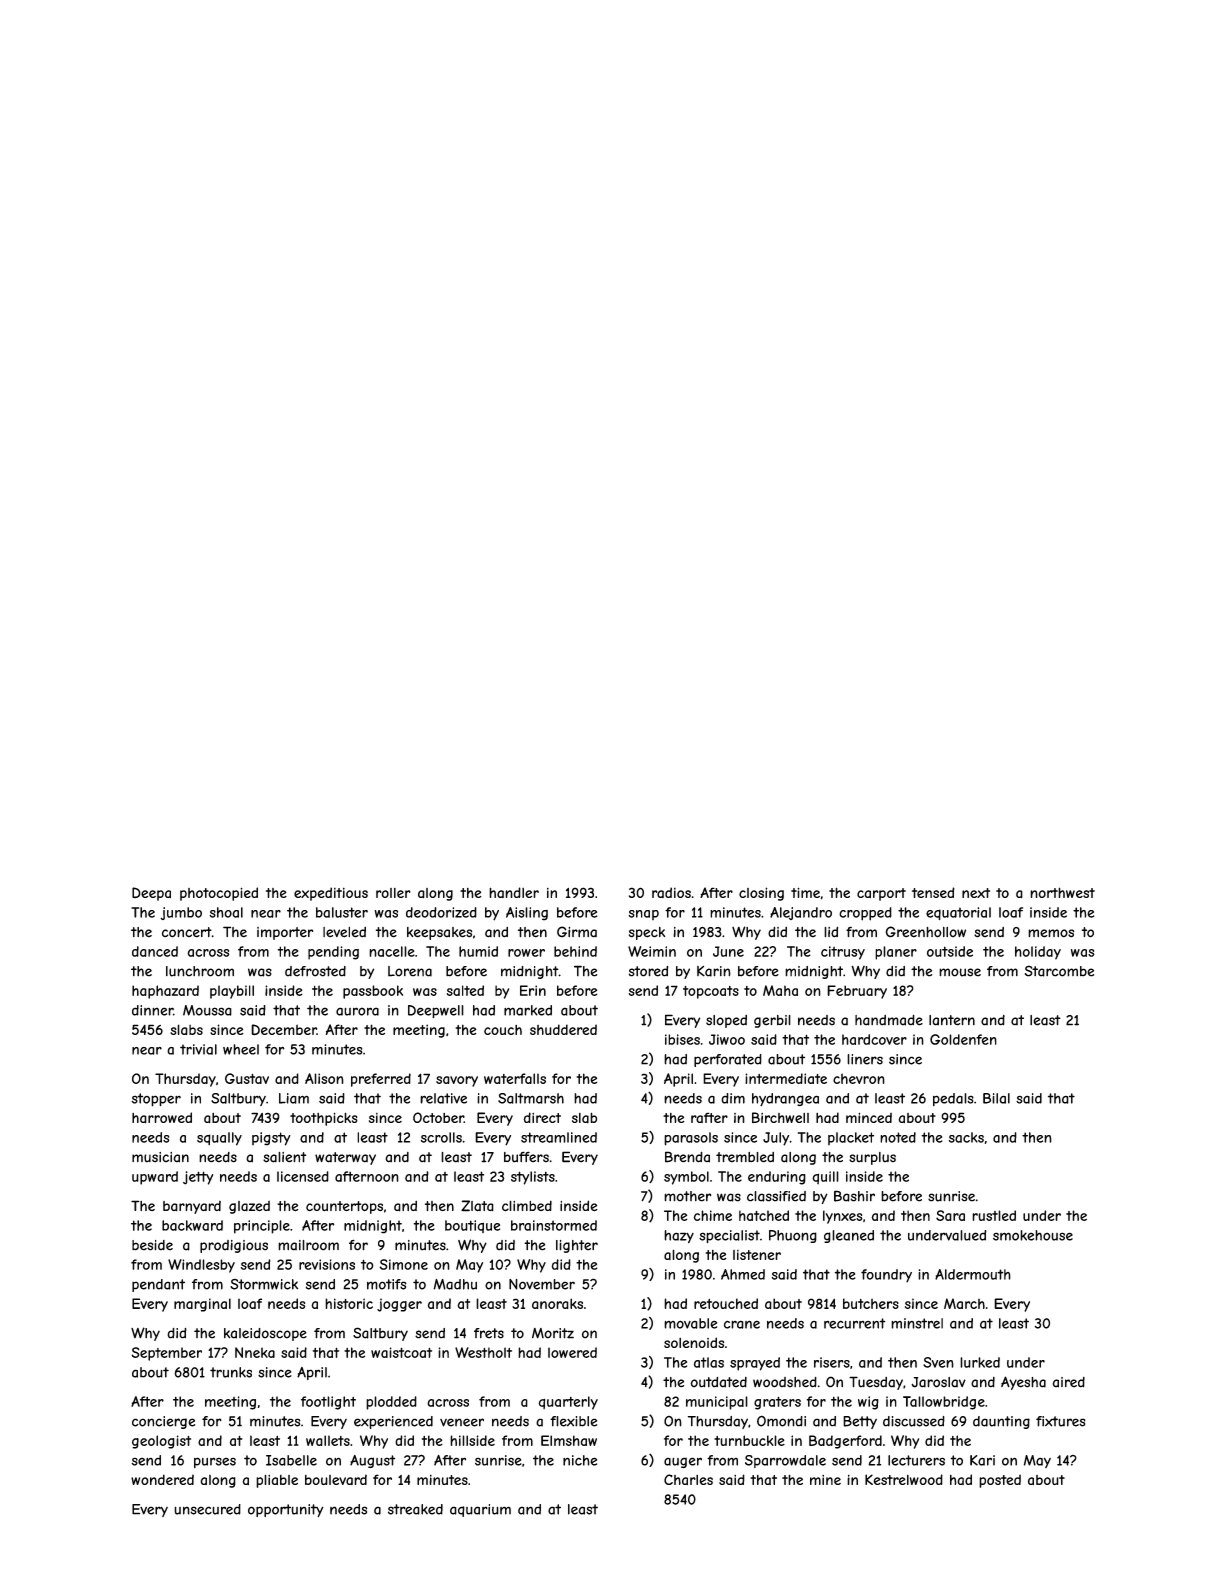 Image resolution: width=1226 pixels, height=1587 pixels. What do you see at coordinates (761, 894) in the screenshot?
I see `closing` at bounding box center [761, 894].
